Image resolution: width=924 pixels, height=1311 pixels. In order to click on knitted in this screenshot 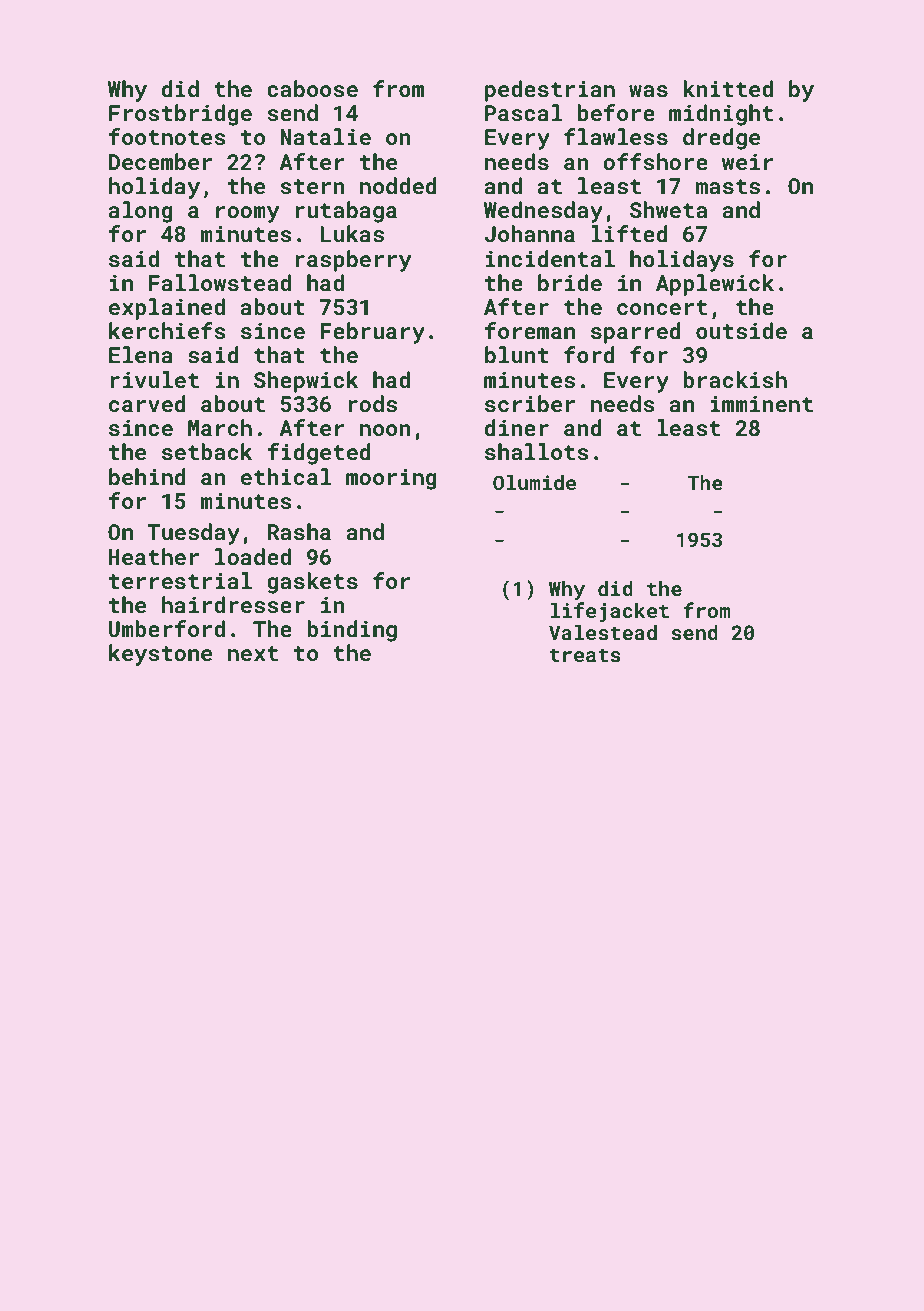, I will do `click(728, 88)`.
